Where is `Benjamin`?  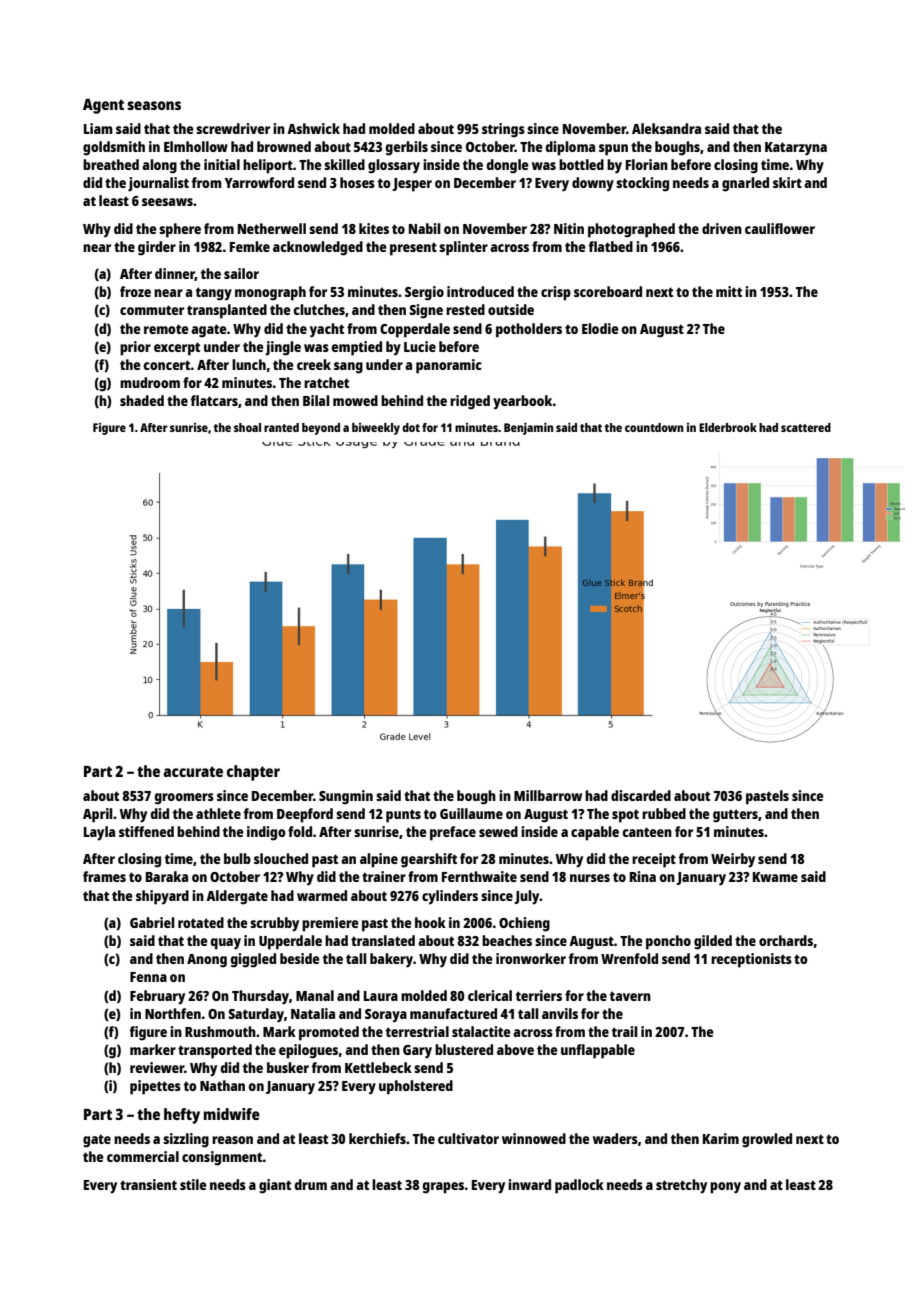
Benjamin is located at coordinates (529, 429).
